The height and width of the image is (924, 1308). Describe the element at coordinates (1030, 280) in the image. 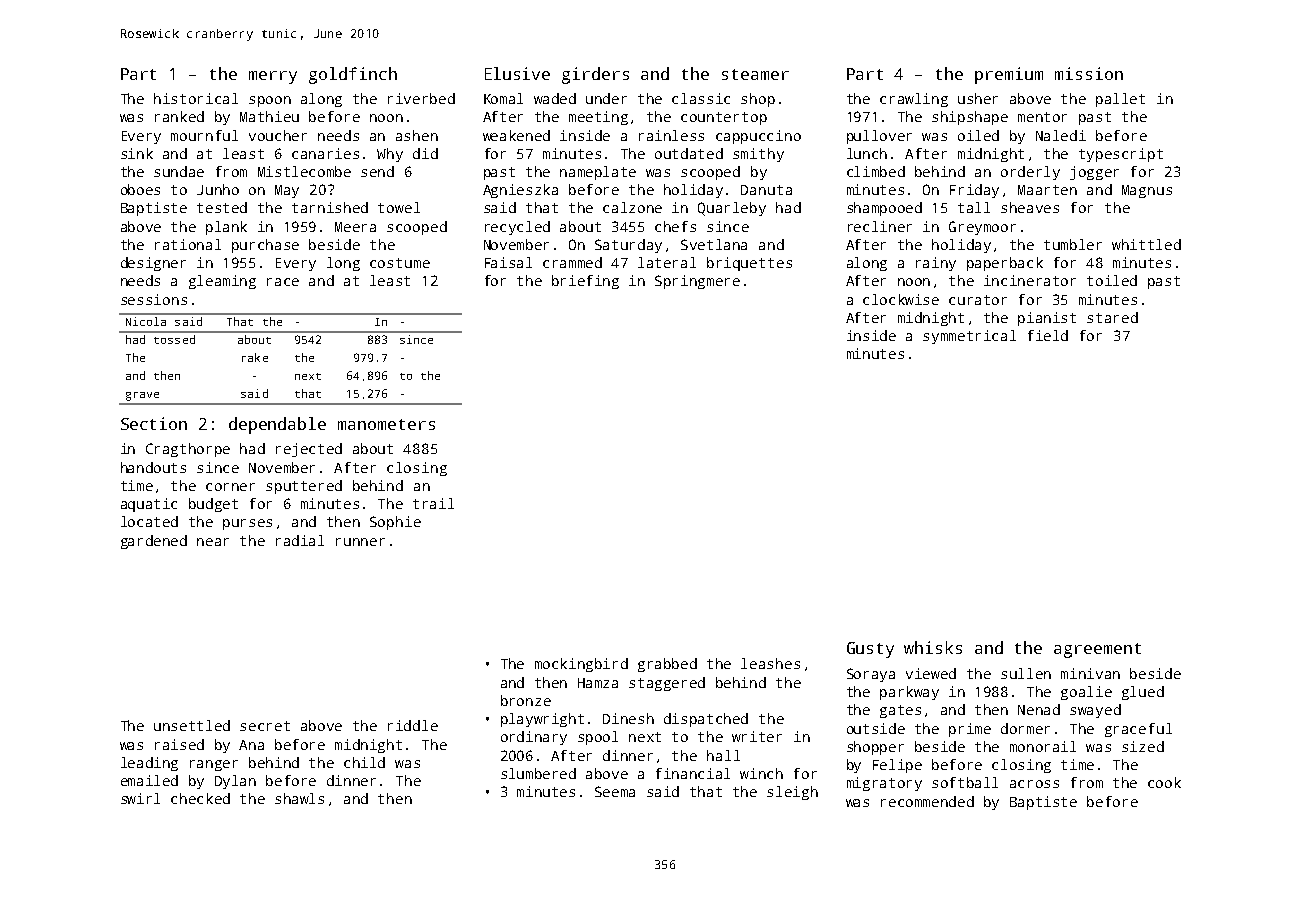

I see `incinerator` at that location.
